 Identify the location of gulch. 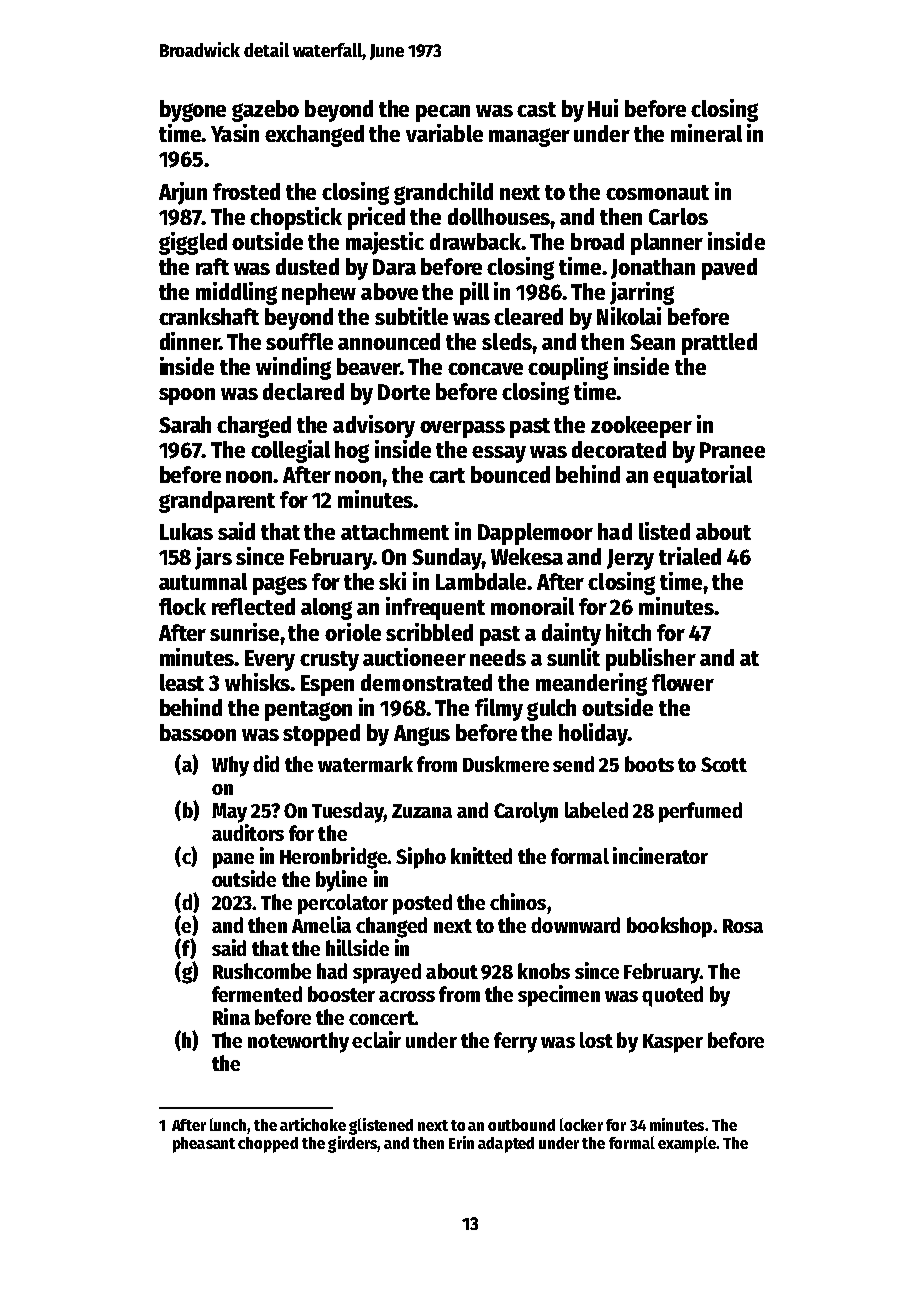
(551, 710).
